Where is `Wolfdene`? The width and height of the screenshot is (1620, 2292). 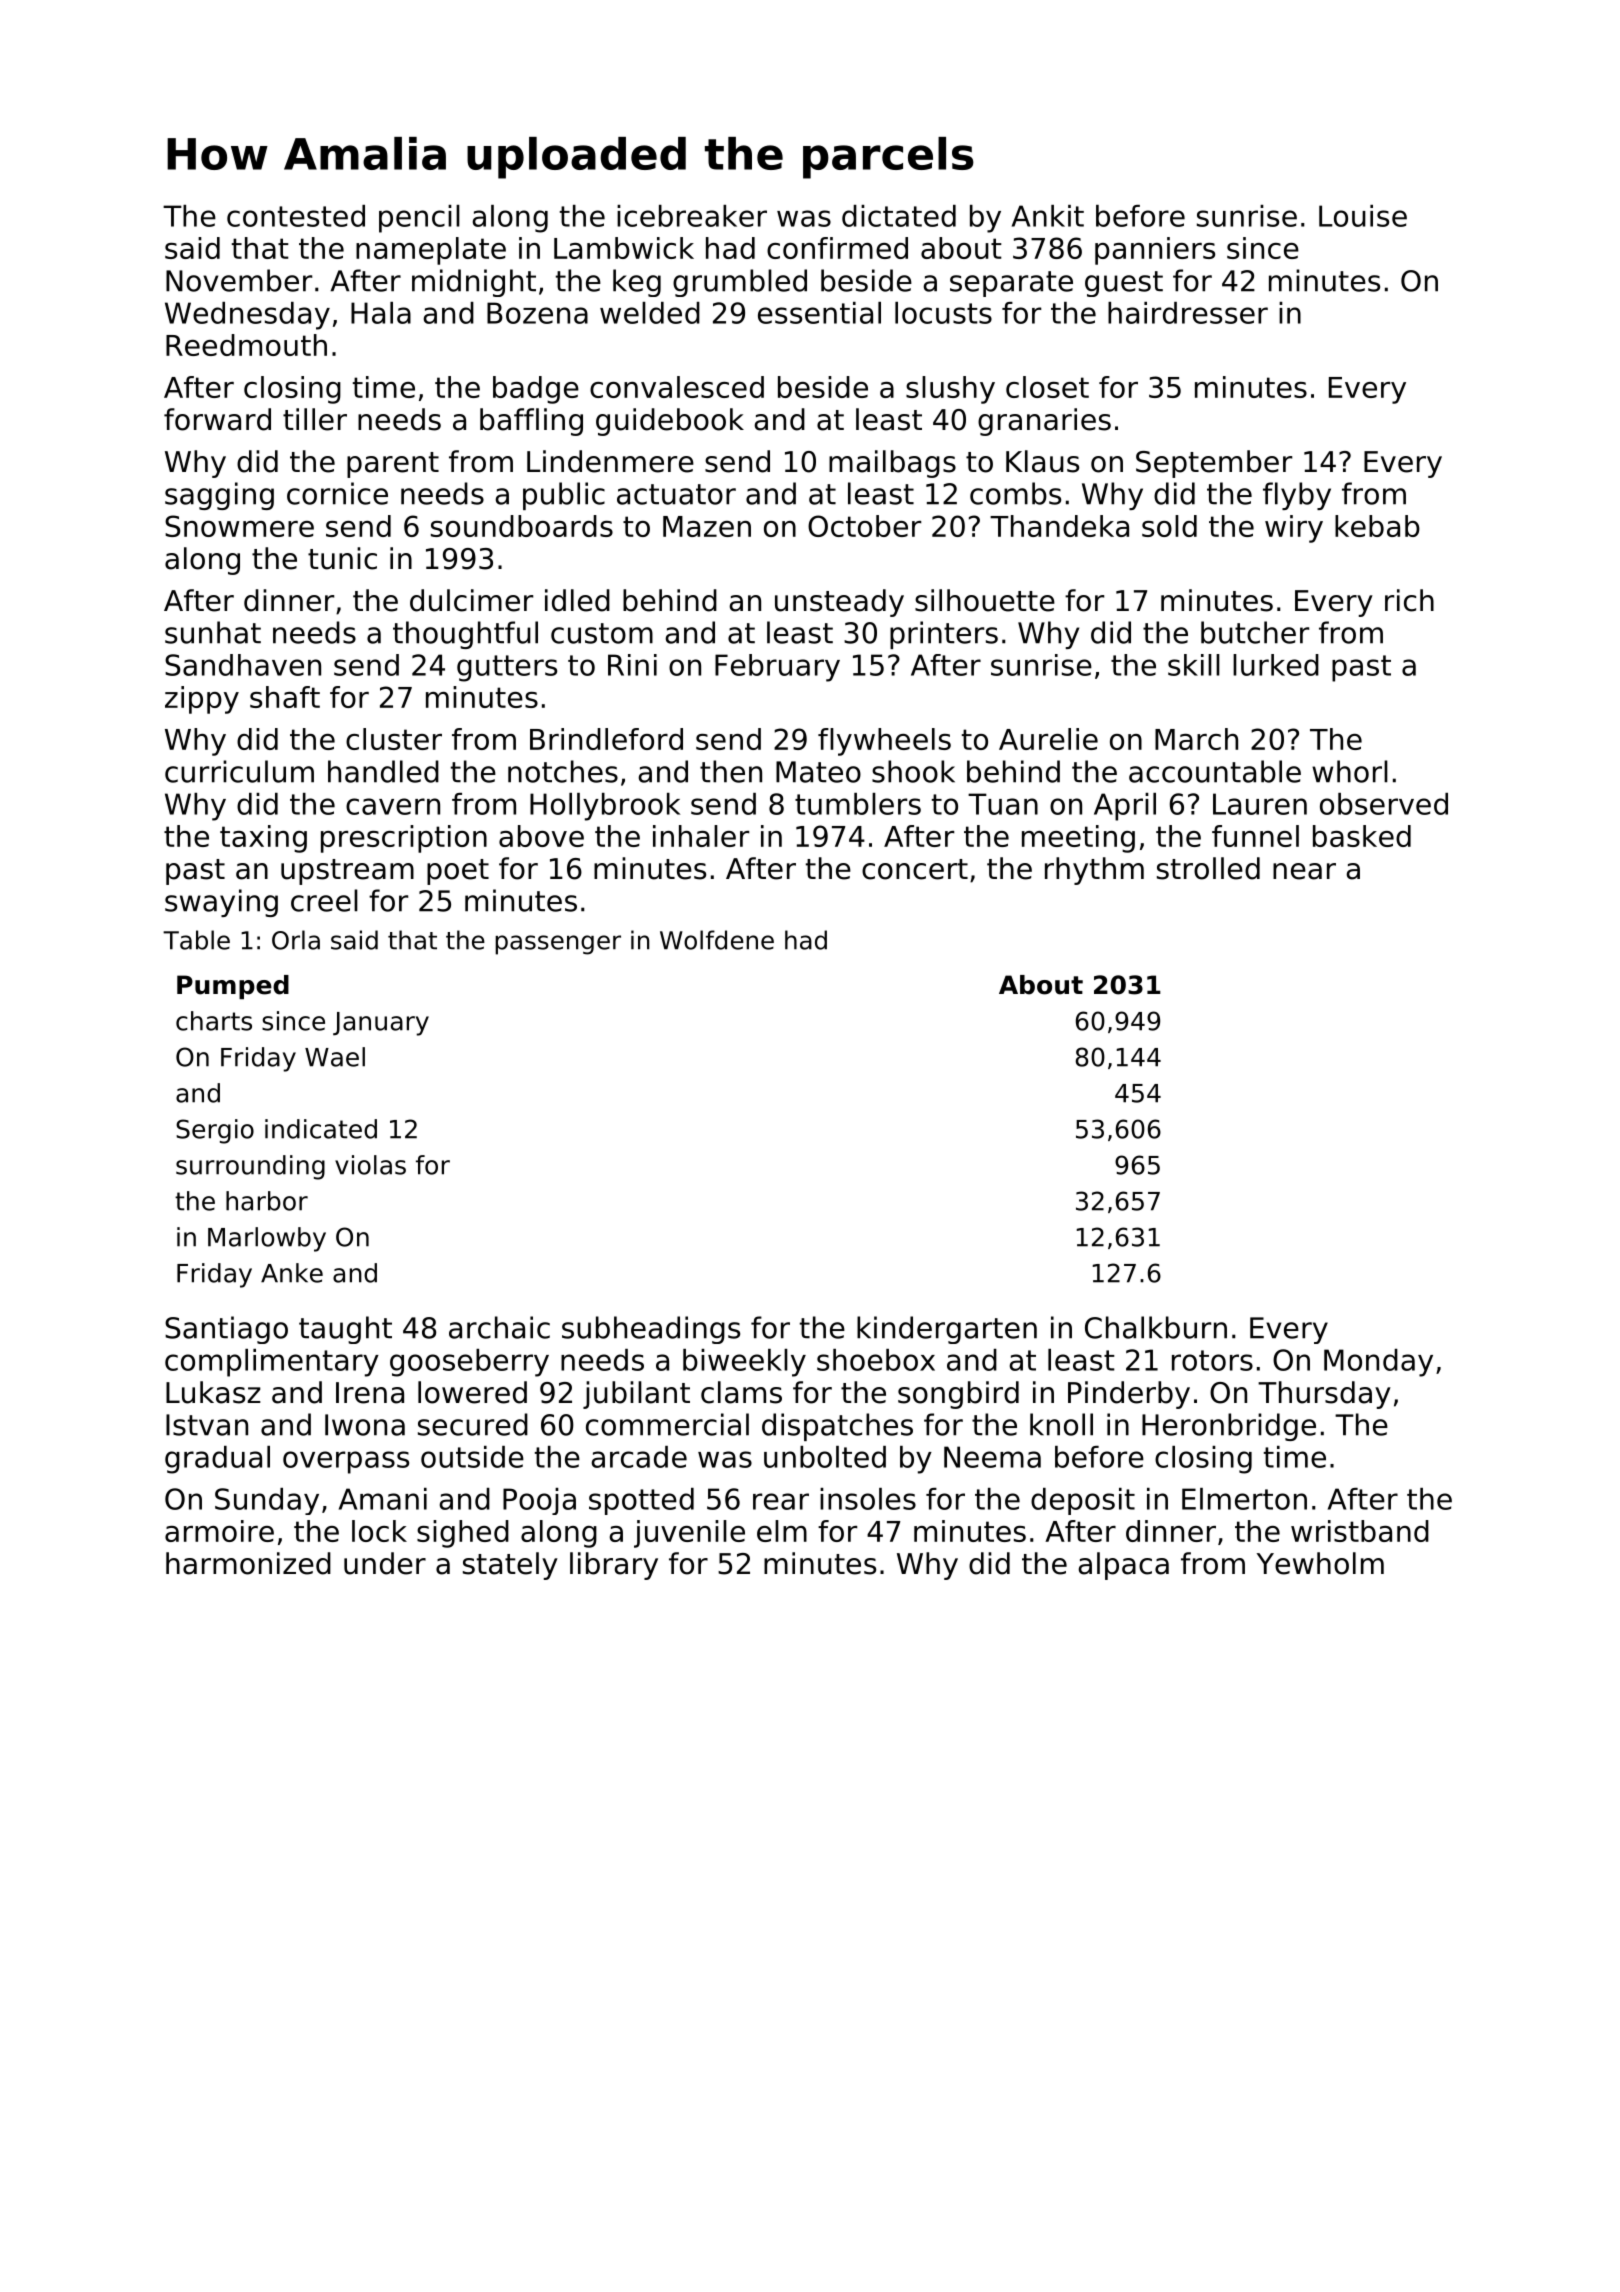 Wolfdene is located at coordinates (717, 940).
